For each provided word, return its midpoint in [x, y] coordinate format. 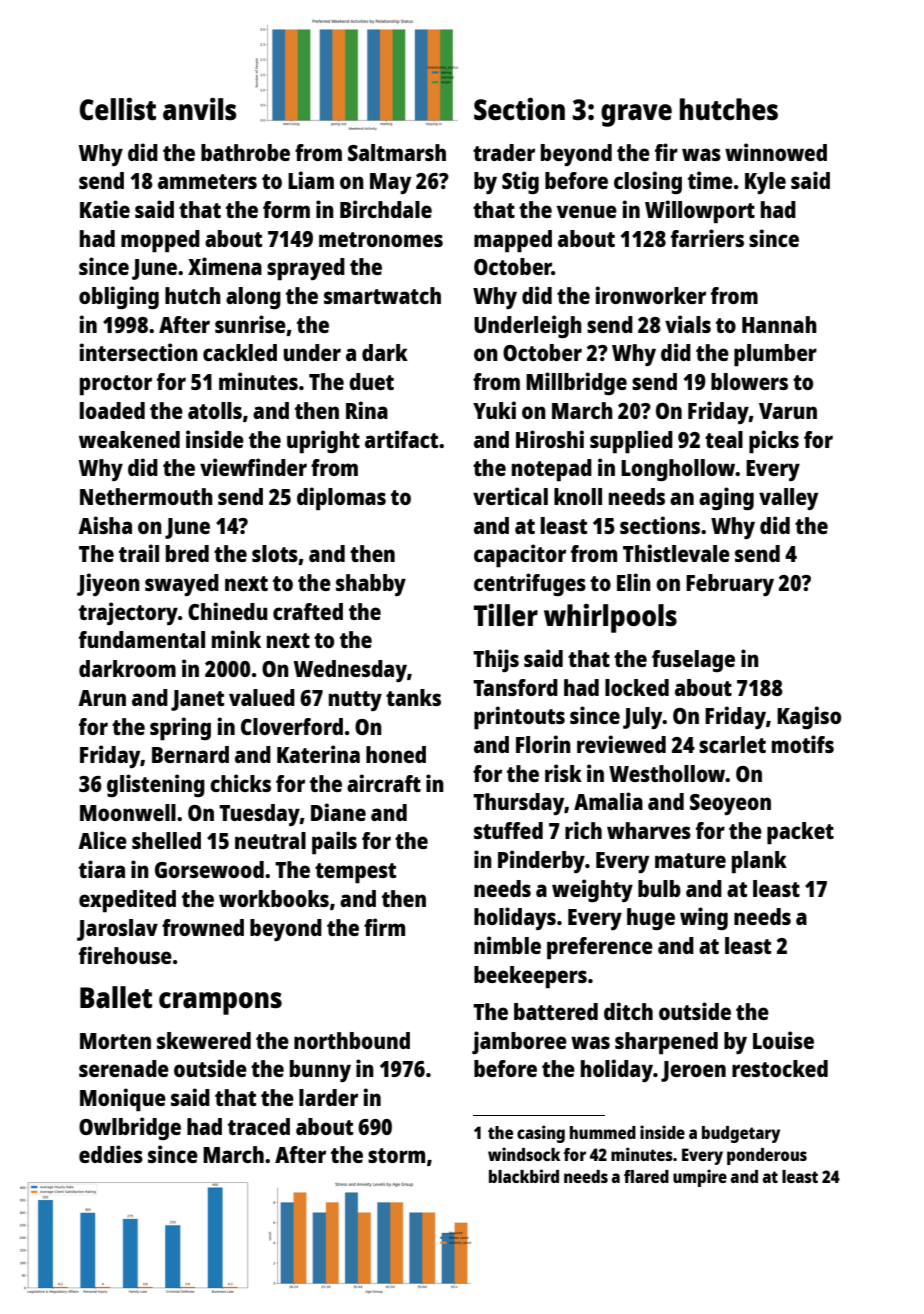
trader [504, 152]
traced [259, 1126]
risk [563, 773]
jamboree [519, 1042]
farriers [707, 238]
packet [800, 833]
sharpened [666, 1043]
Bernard [190, 754]
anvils [200, 109]
